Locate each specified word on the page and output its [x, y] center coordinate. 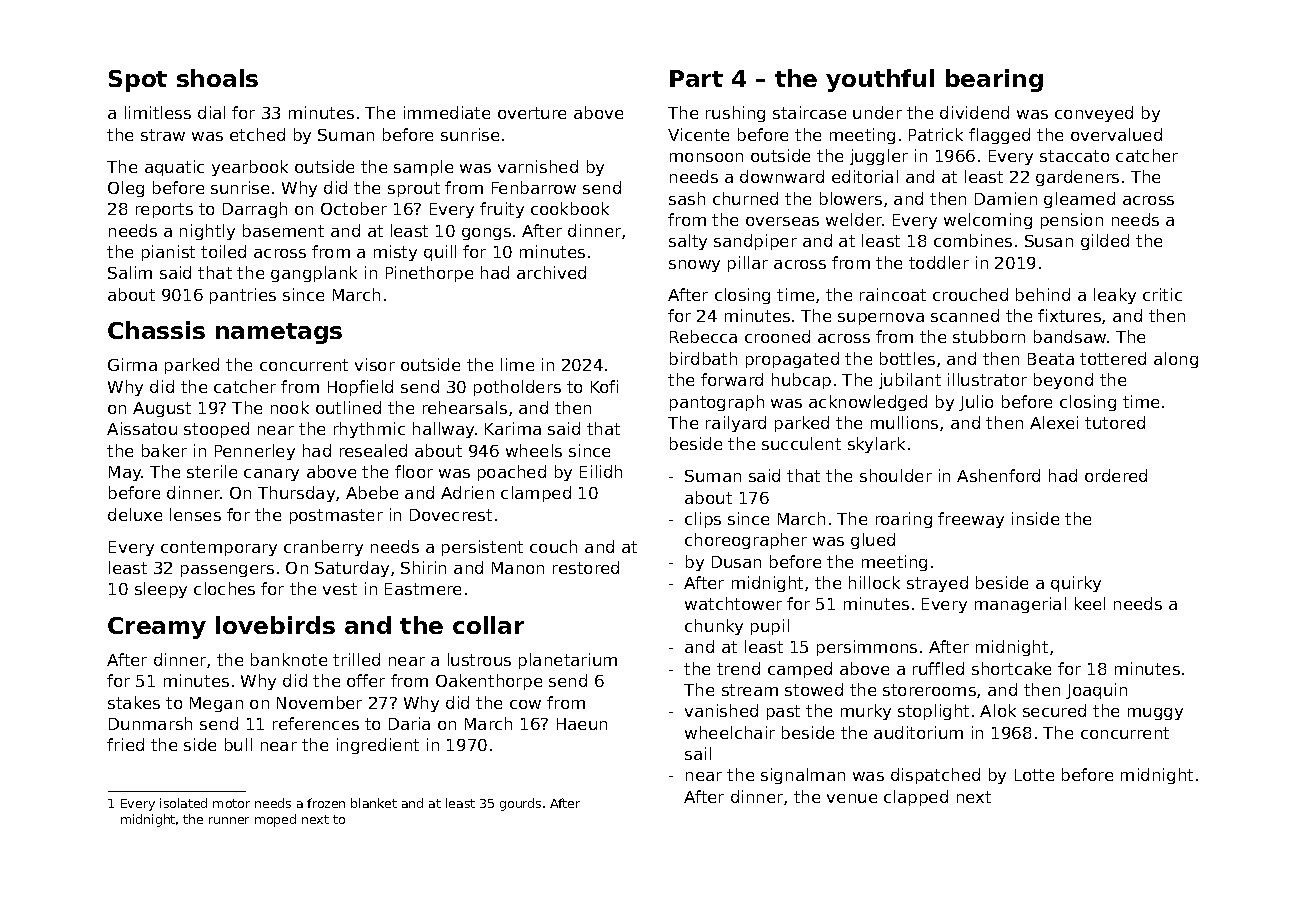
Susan [1049, 241]
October [354, 208]
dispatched [935, 776]
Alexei [1054, 422]
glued [873, 541]
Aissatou [142, 428]
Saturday [352, 569]
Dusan [736, 562]
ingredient [378, 746]
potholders [517, 388]
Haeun [582, 724]
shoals [217, 78]
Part [696, 78]
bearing [994, 80]
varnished [538, 166]
